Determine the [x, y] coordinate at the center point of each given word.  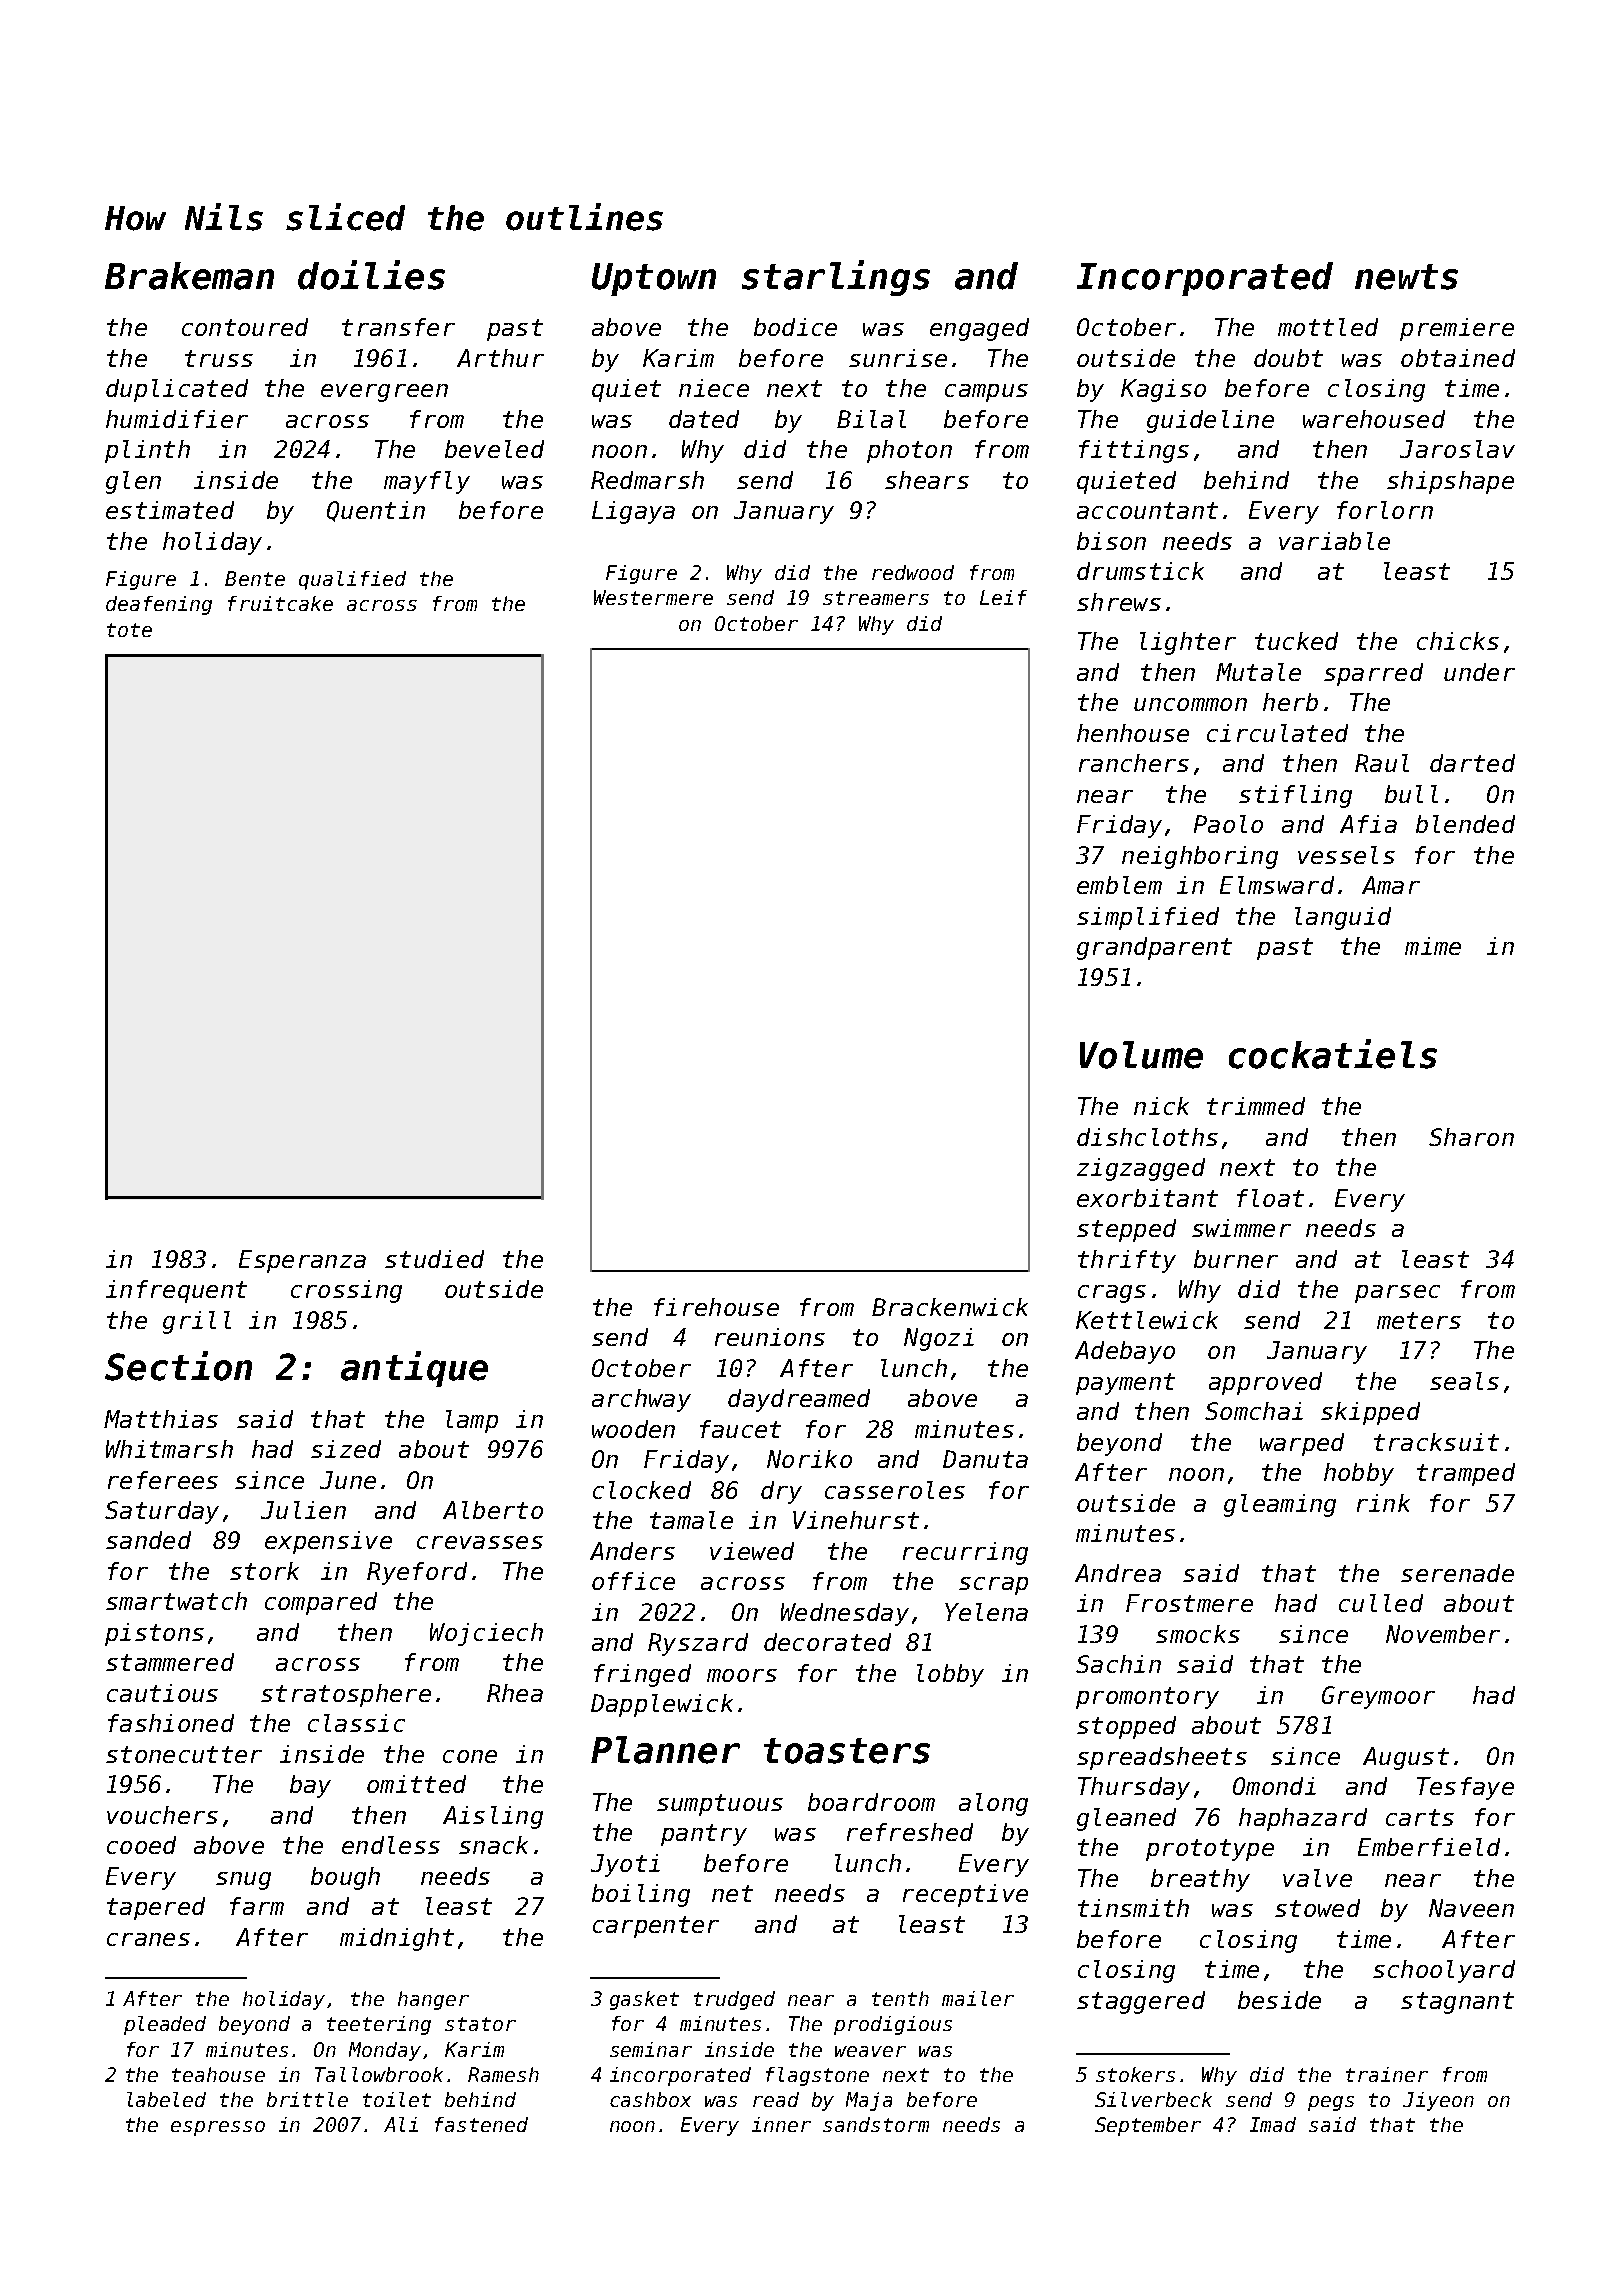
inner [781, 2124]
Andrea [1118, 1573]
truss [219, 358]
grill [197, 1322]
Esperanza [302, 1261]
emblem [1119, 885]
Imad [1273, 2124]
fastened [481, 2124]
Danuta [985, 1459]
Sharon [1471, 1137]
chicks [1458, 641]
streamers [876, 598]
